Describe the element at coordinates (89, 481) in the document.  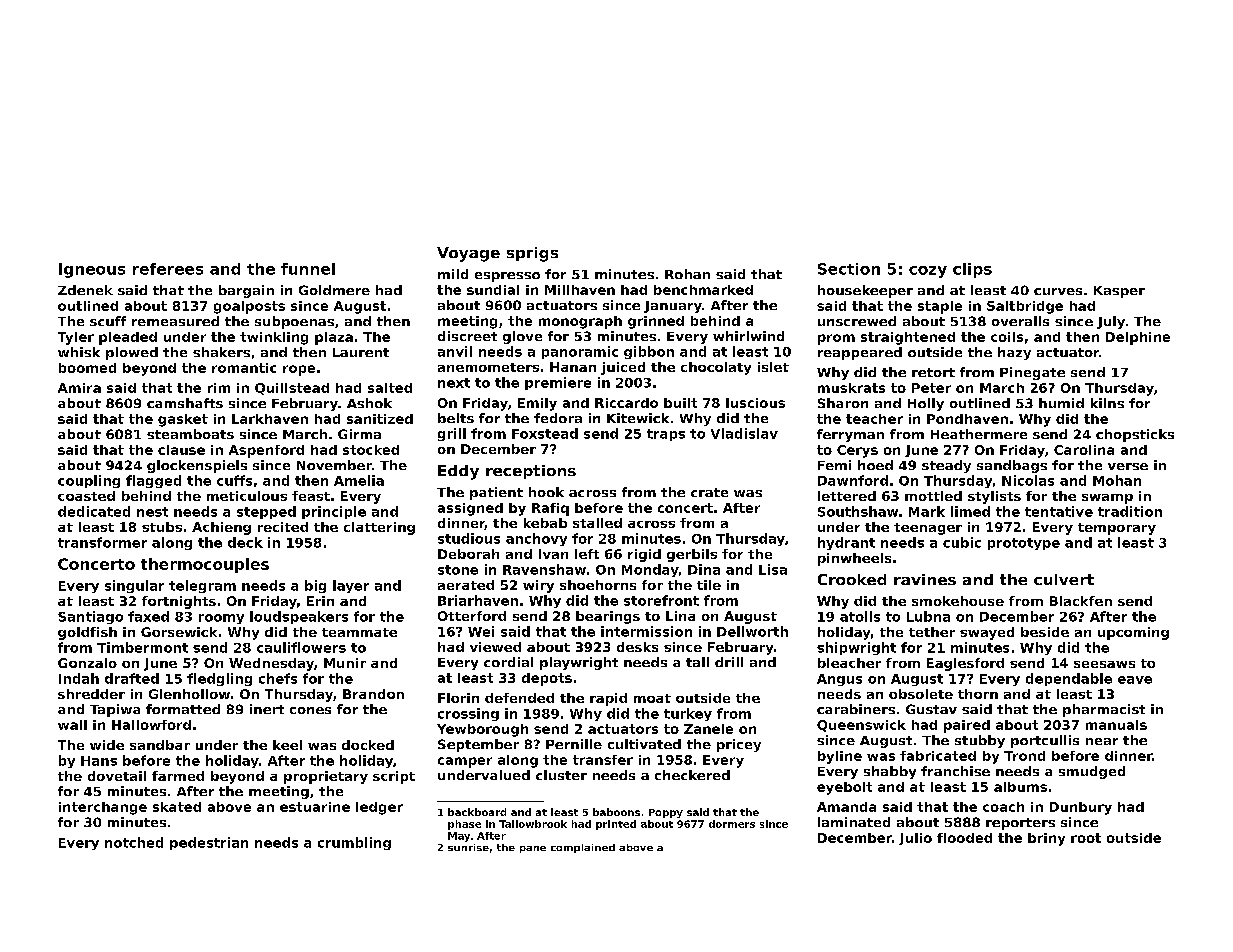
I see `coupling` at that location.
